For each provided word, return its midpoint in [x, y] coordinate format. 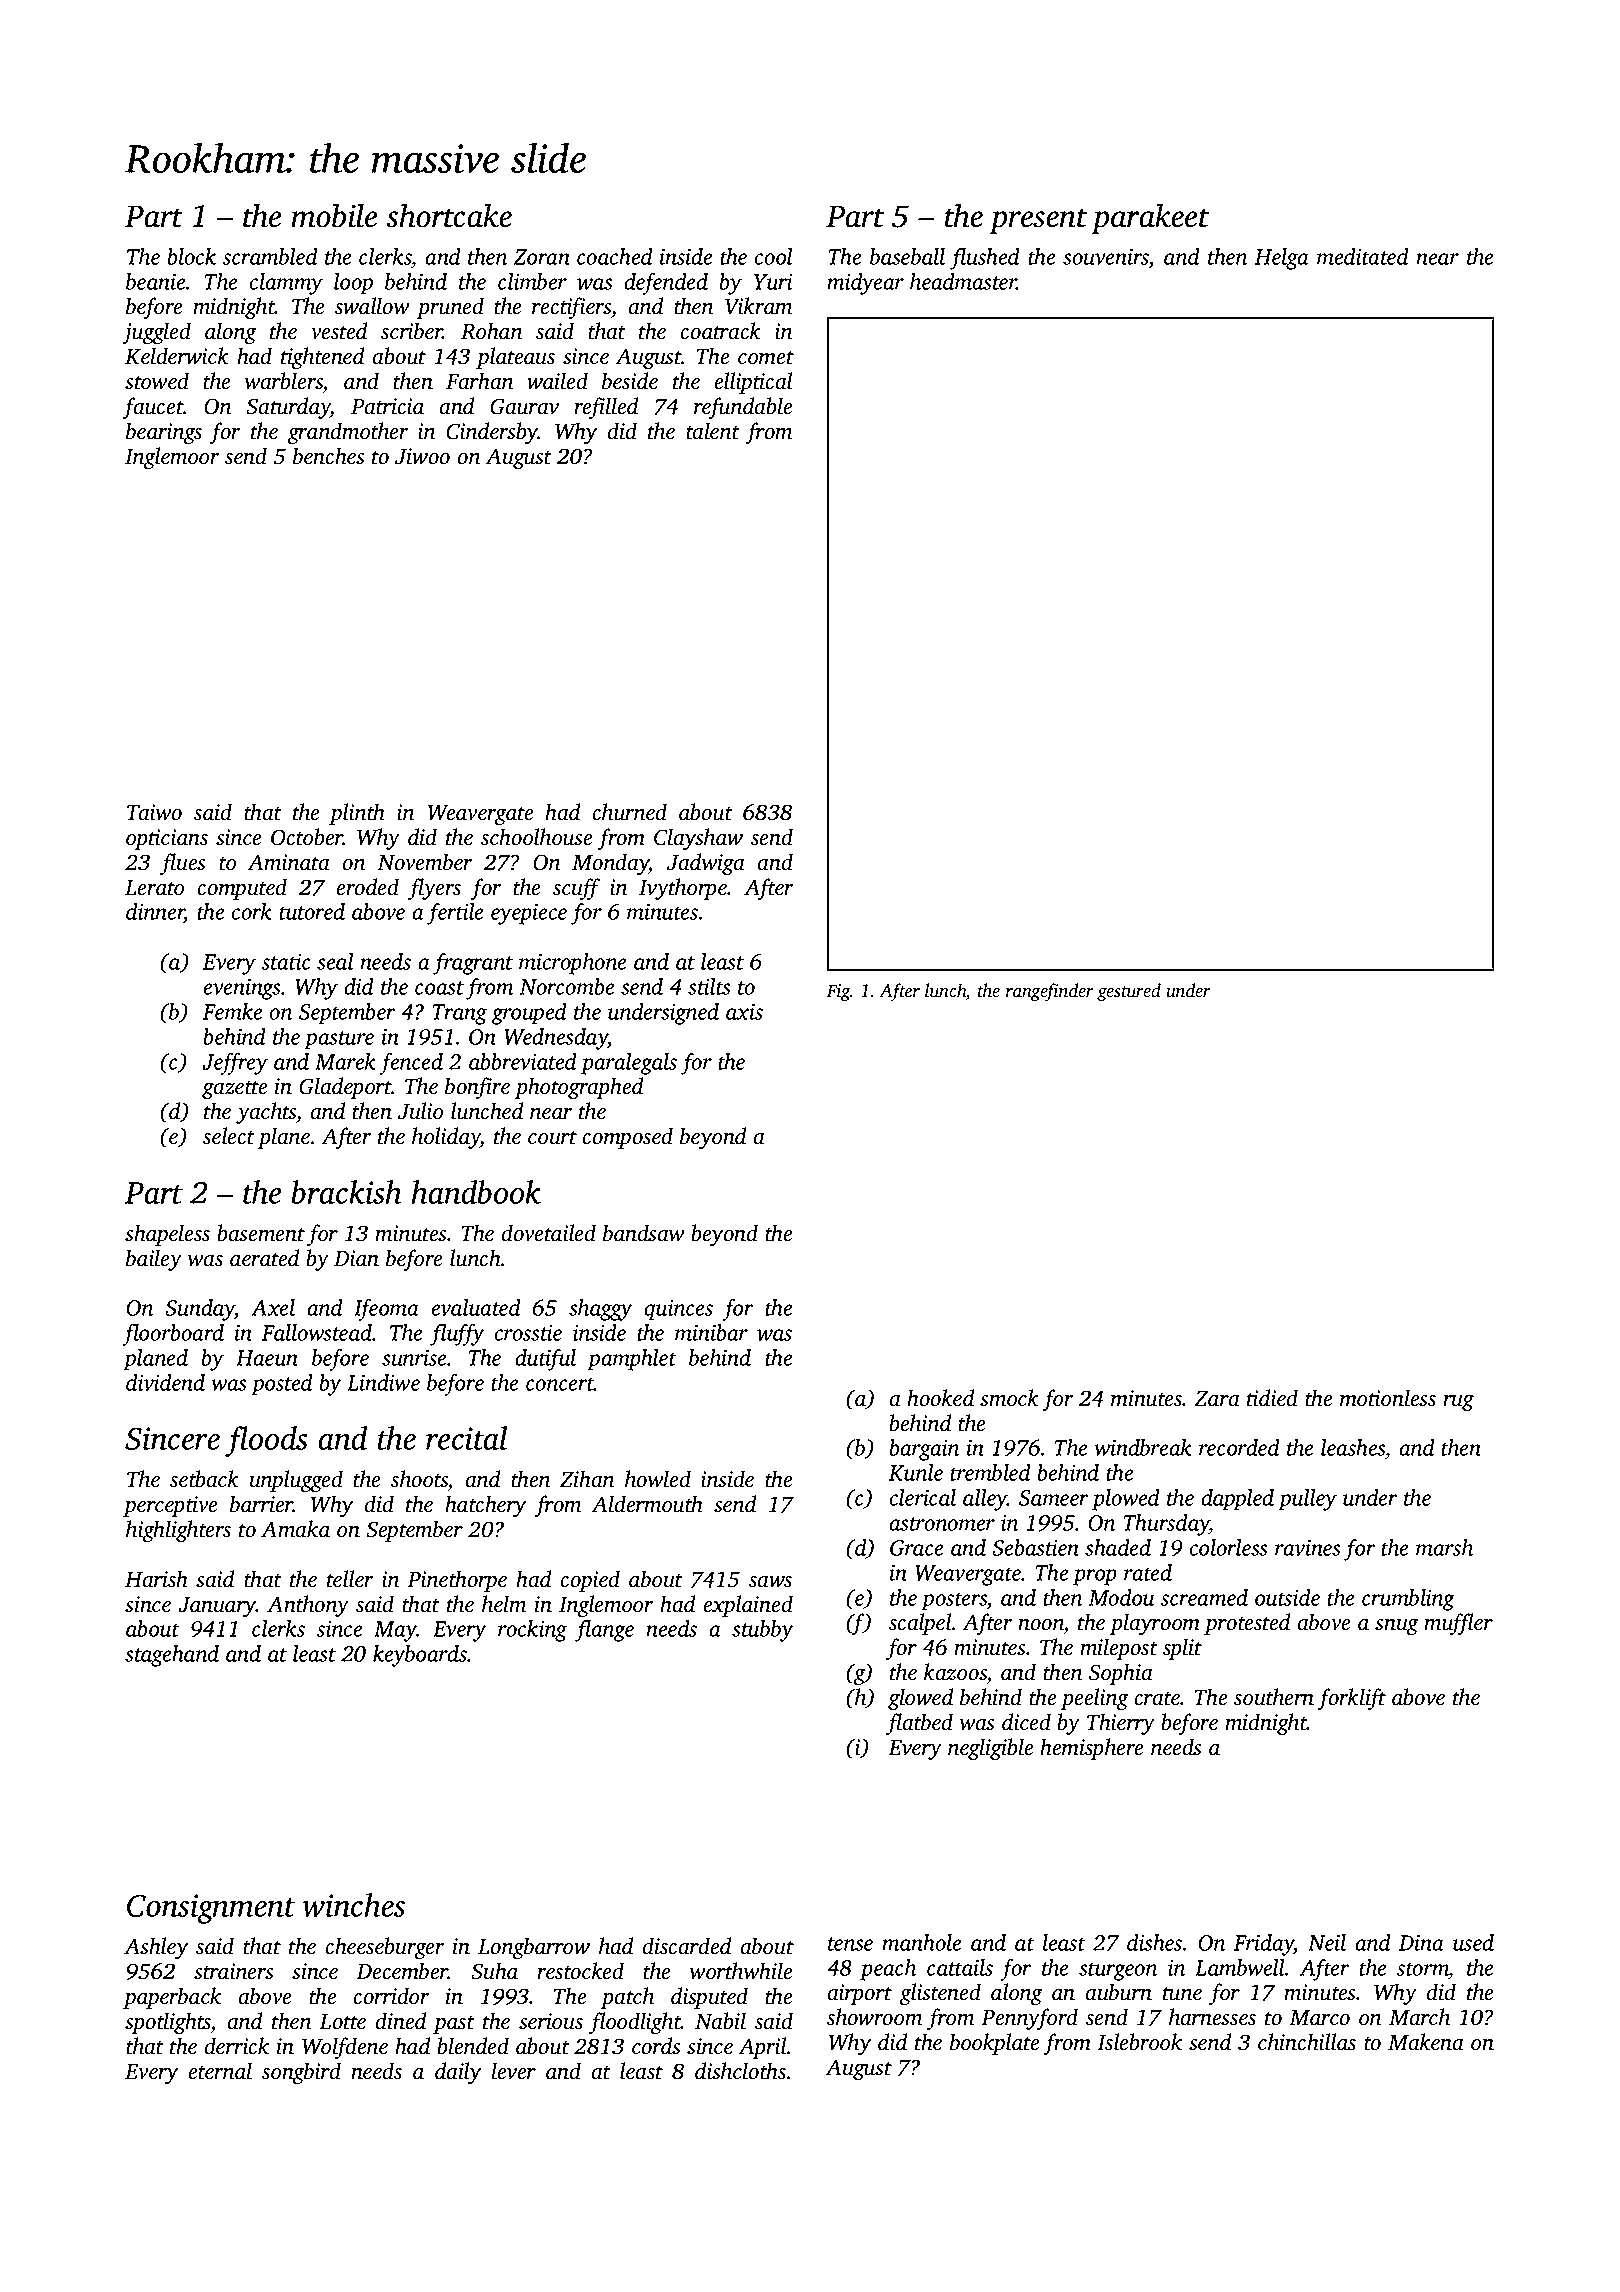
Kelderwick [177, 356]
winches [353, 1905]
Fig [838, 993]
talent [712, 431]
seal [335, 961]
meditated [1363, 256]
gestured [1129, 992]
